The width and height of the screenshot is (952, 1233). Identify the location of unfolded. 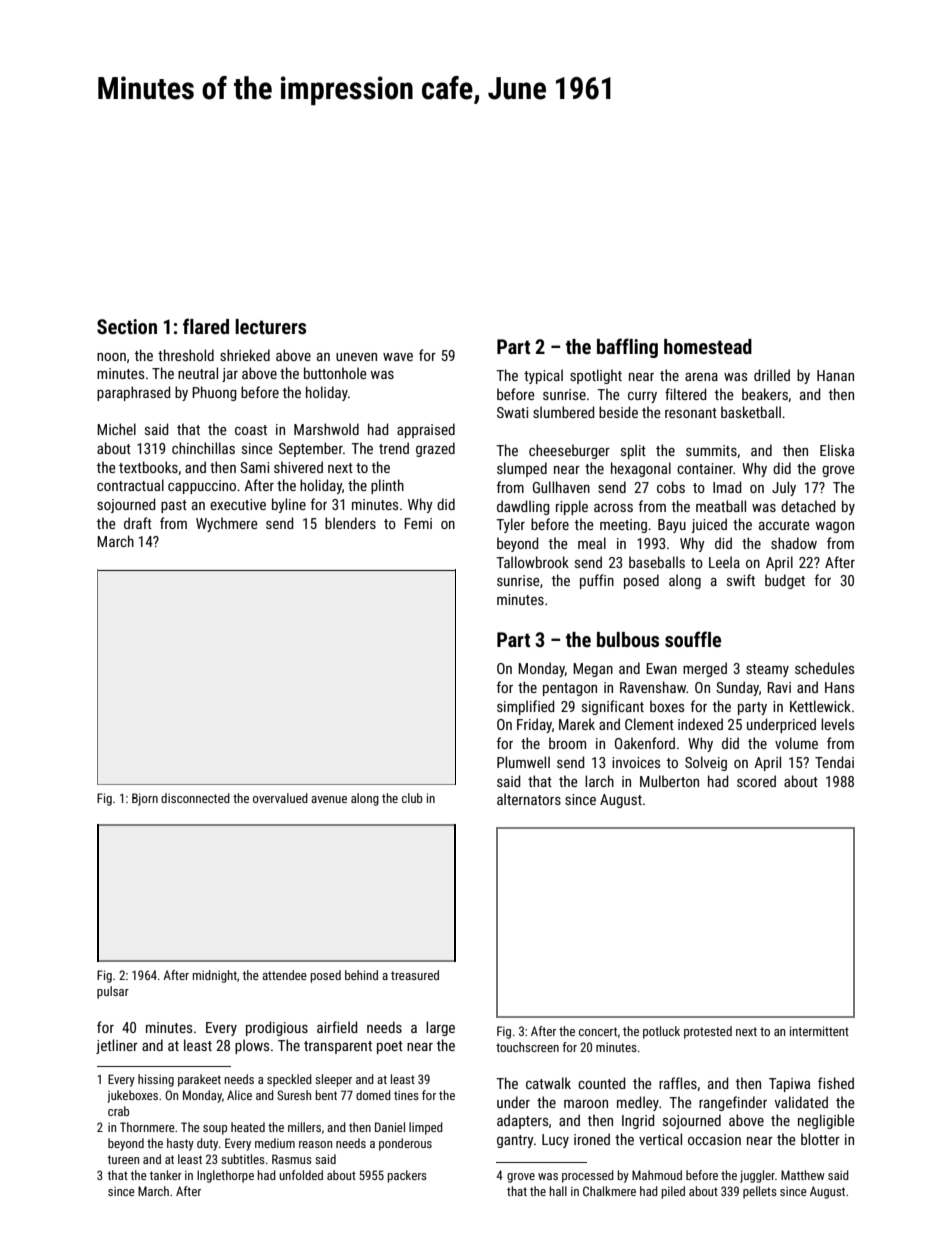
(301, 1175).
